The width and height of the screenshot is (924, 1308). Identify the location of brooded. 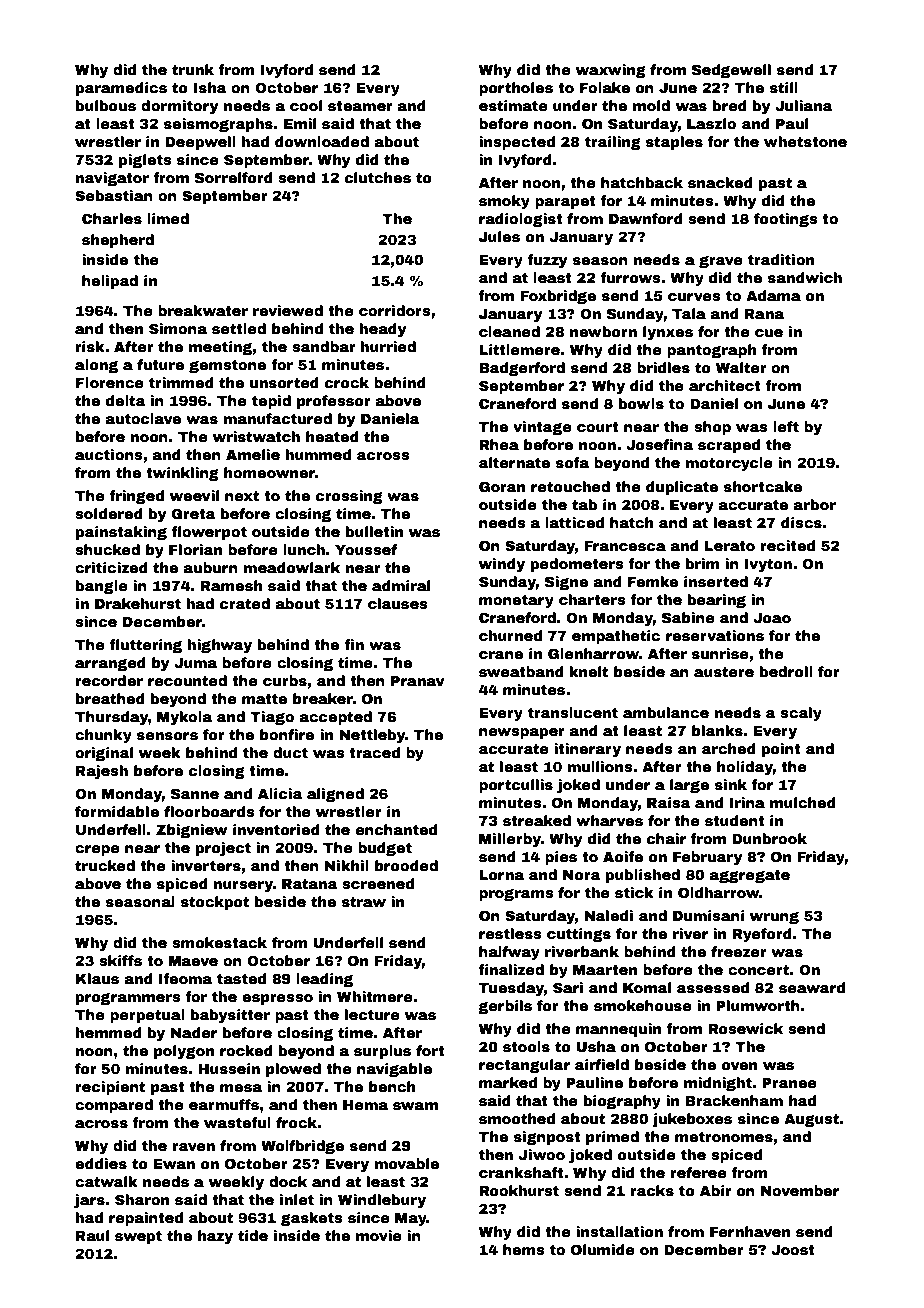
(406, 865).
